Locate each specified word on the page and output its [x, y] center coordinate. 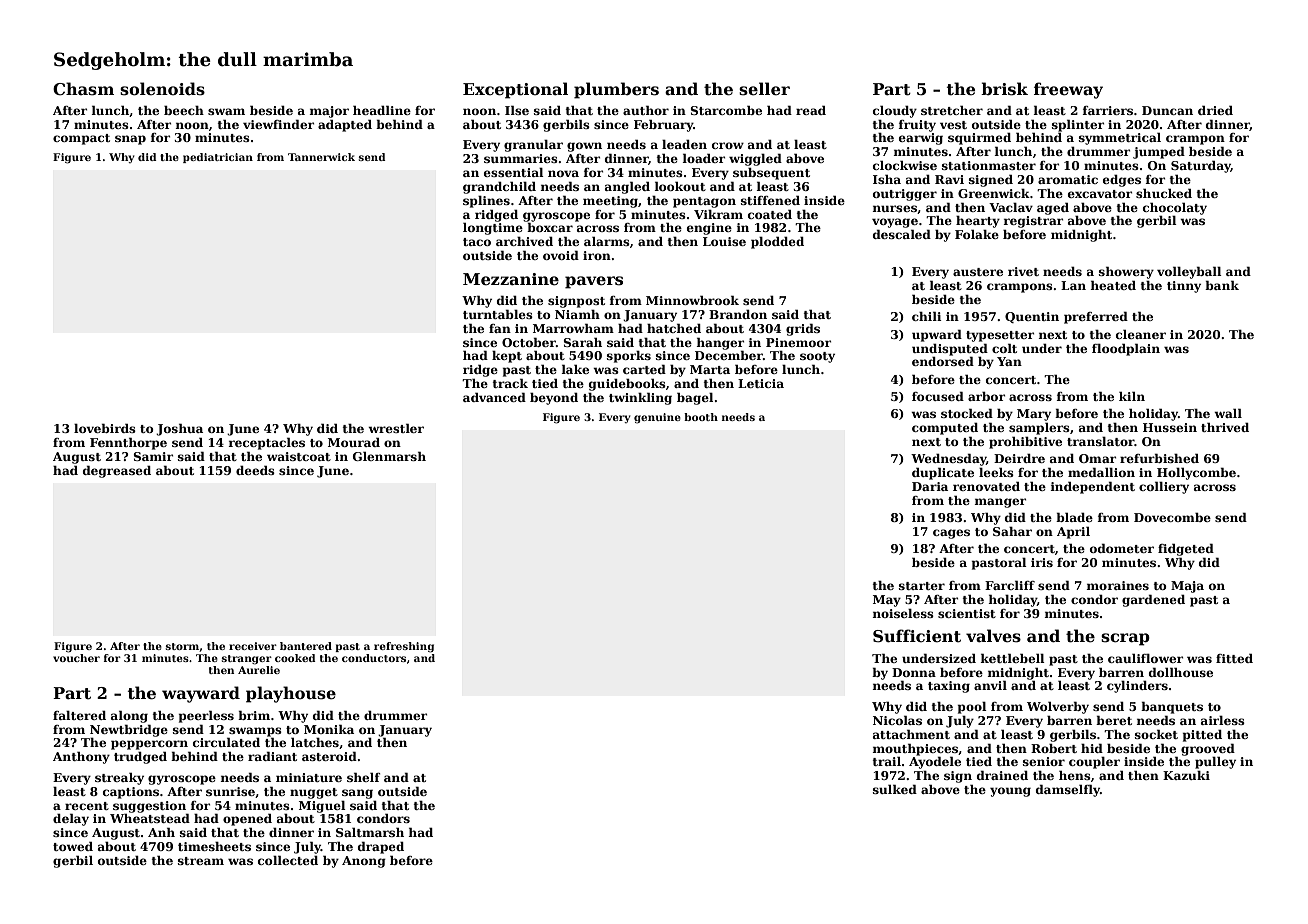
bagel [695, 399]
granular [533, 146]
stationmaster [989, 165]
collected [288, 860]
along [129, 717]
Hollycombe [1196, 474]
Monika [329, 729]
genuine [657, 418]
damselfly [1068, 791]
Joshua [179, 430]
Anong [364, 862]
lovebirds [105, 428]
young [1010, 792]
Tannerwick [321, 157]
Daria [930, 486]
